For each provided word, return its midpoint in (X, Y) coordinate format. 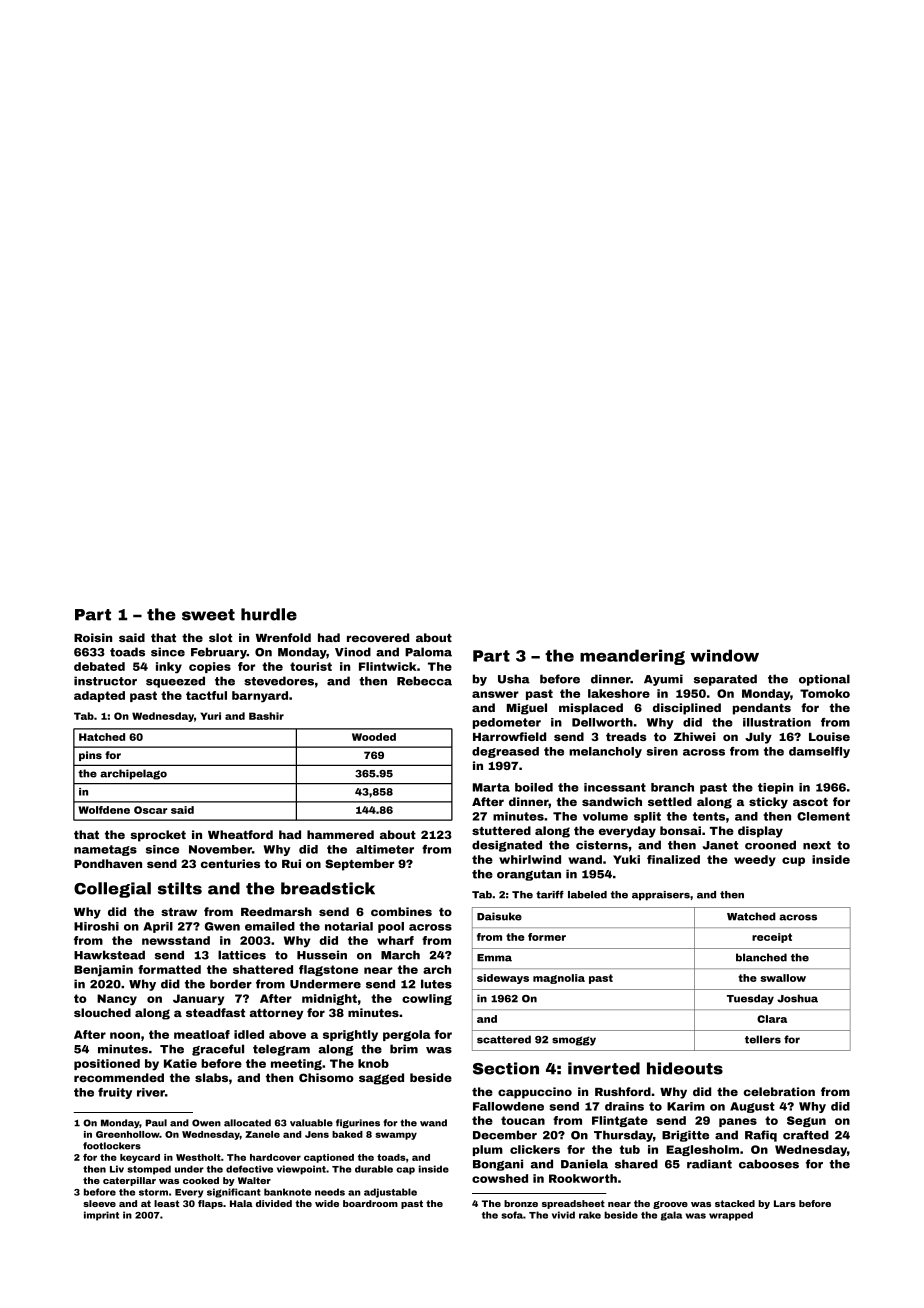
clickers (535, 1149)
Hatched (102, 737)
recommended (119, 1077)
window (724, 655)
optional (824, 680)
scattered (504, 1039)
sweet (208, 615)
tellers (763, 1039)
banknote (287, 1192)
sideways (503, 979)
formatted (169, 969)
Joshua (797, 998)
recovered (378, 637)
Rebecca (424, 681)
